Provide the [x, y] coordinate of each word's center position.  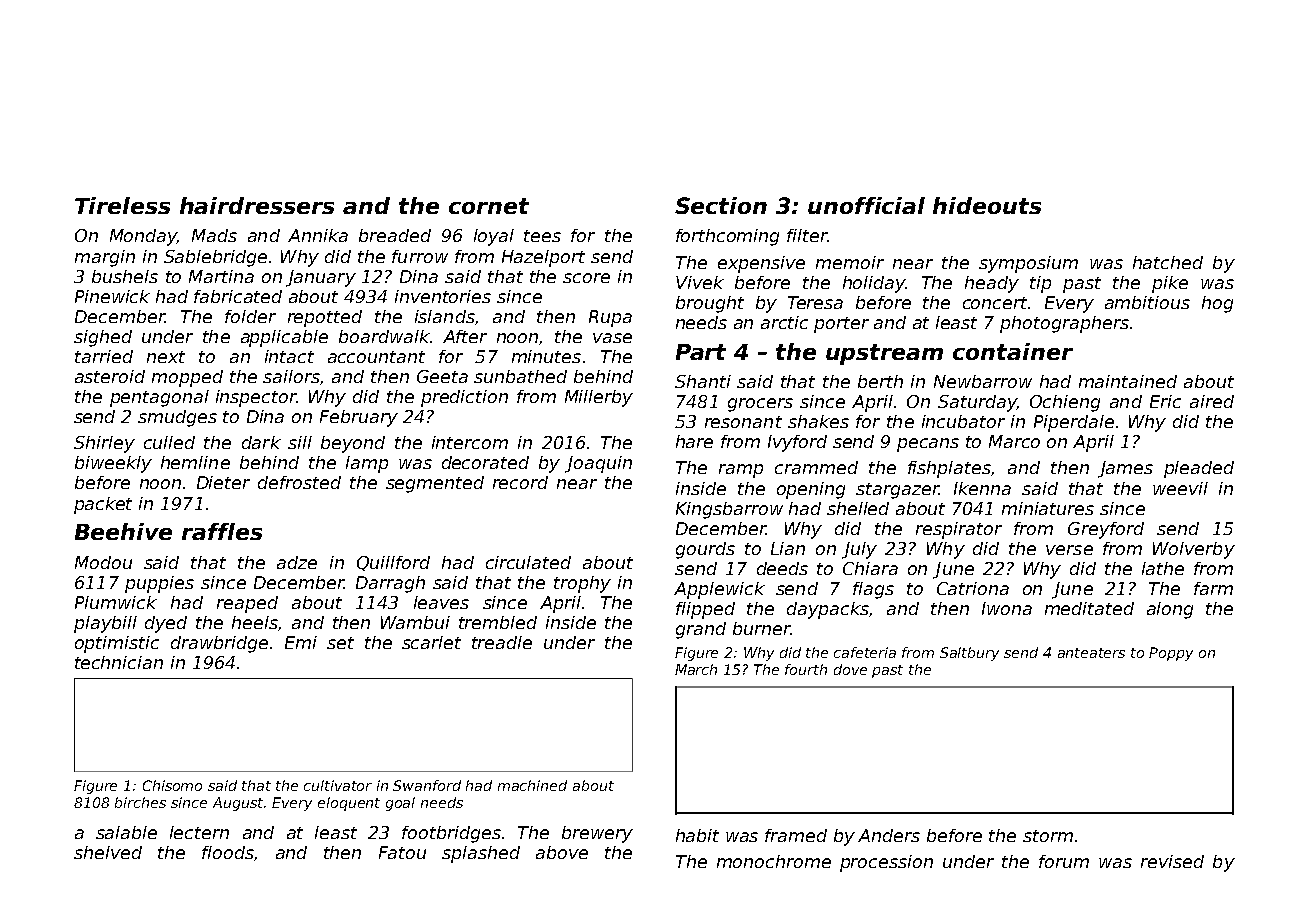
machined [532, 785]
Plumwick [116, 602]
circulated [528, 562]
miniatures [1048, 508]
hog [1217, 304]
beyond [353, 444]
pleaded [1199, 469]
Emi [301, 642]
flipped [705, 610]
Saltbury [969, 654]
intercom [470, 442]
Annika [318, 235]
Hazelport [543, 258]
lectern [199, 832]
